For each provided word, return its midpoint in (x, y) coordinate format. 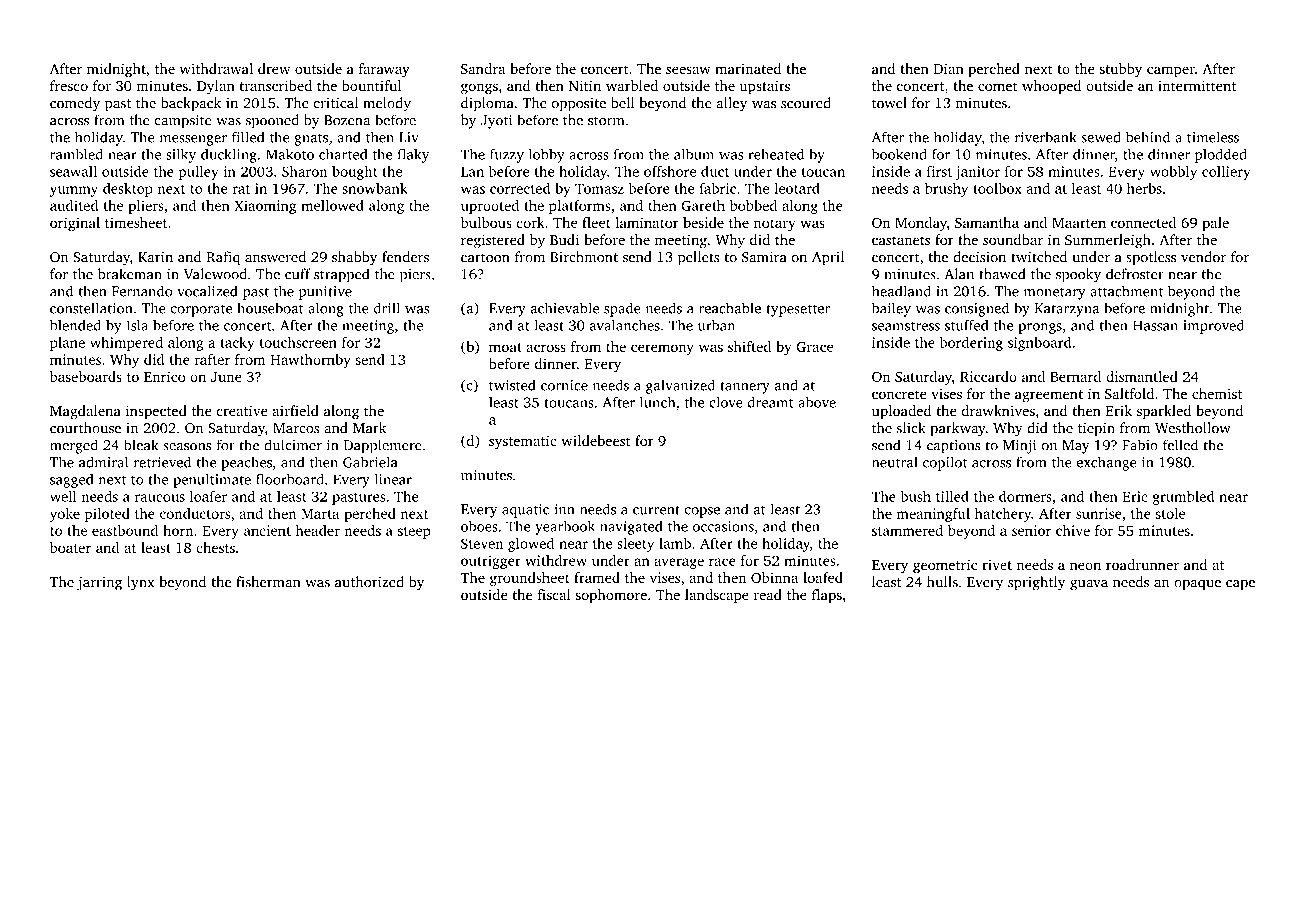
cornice (564, 385)
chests (215, 547)
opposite (579, 105)
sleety (635, 545)
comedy (75, 104)
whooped (1051, 87)
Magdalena (85, 412)
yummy (74, 191)
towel (889, 103)
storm (606, 121)
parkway (958, 429)
